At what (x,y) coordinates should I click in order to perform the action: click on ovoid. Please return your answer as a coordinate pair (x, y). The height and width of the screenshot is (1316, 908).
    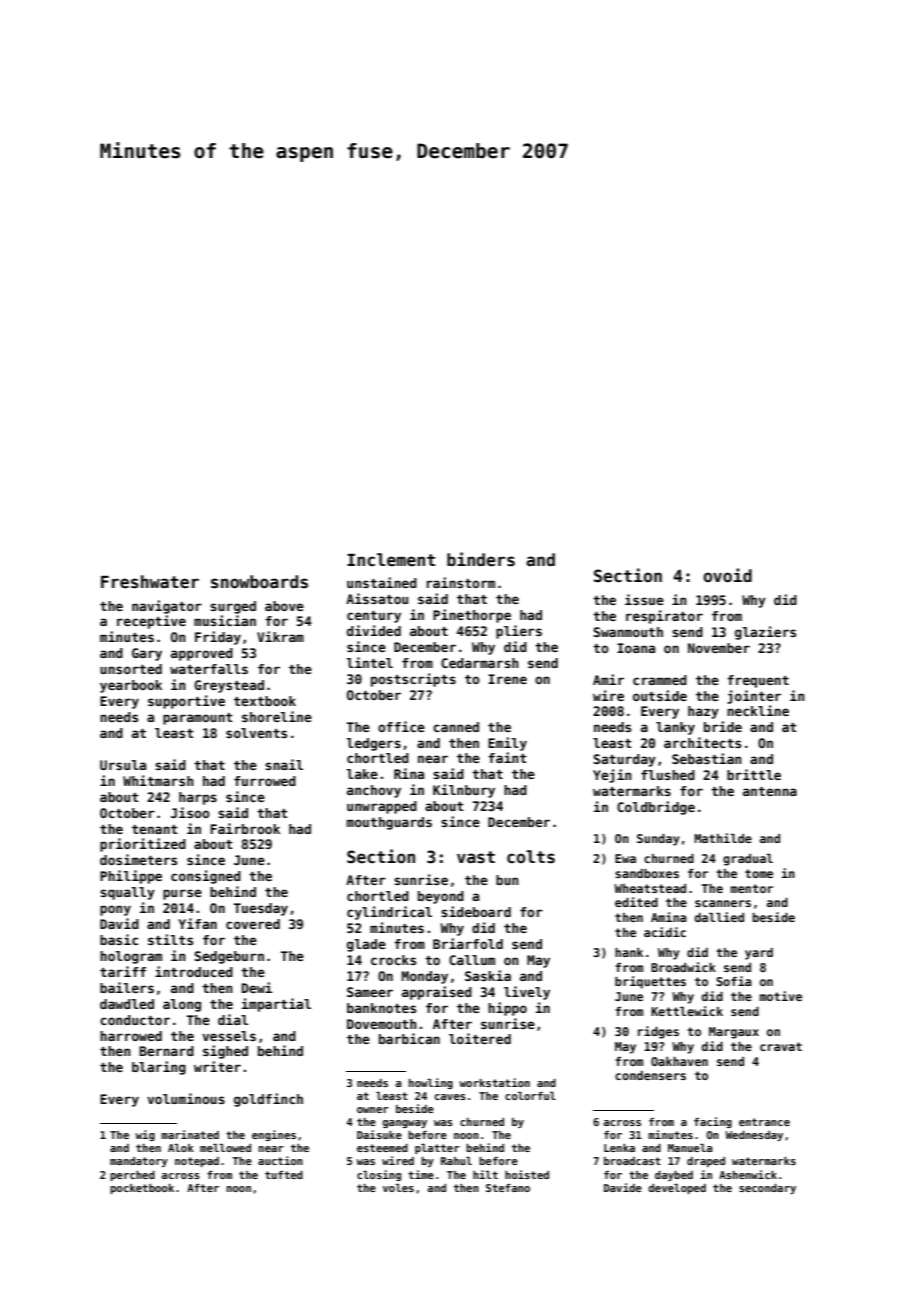
    Looking at the image, I should click on (727, 575).
